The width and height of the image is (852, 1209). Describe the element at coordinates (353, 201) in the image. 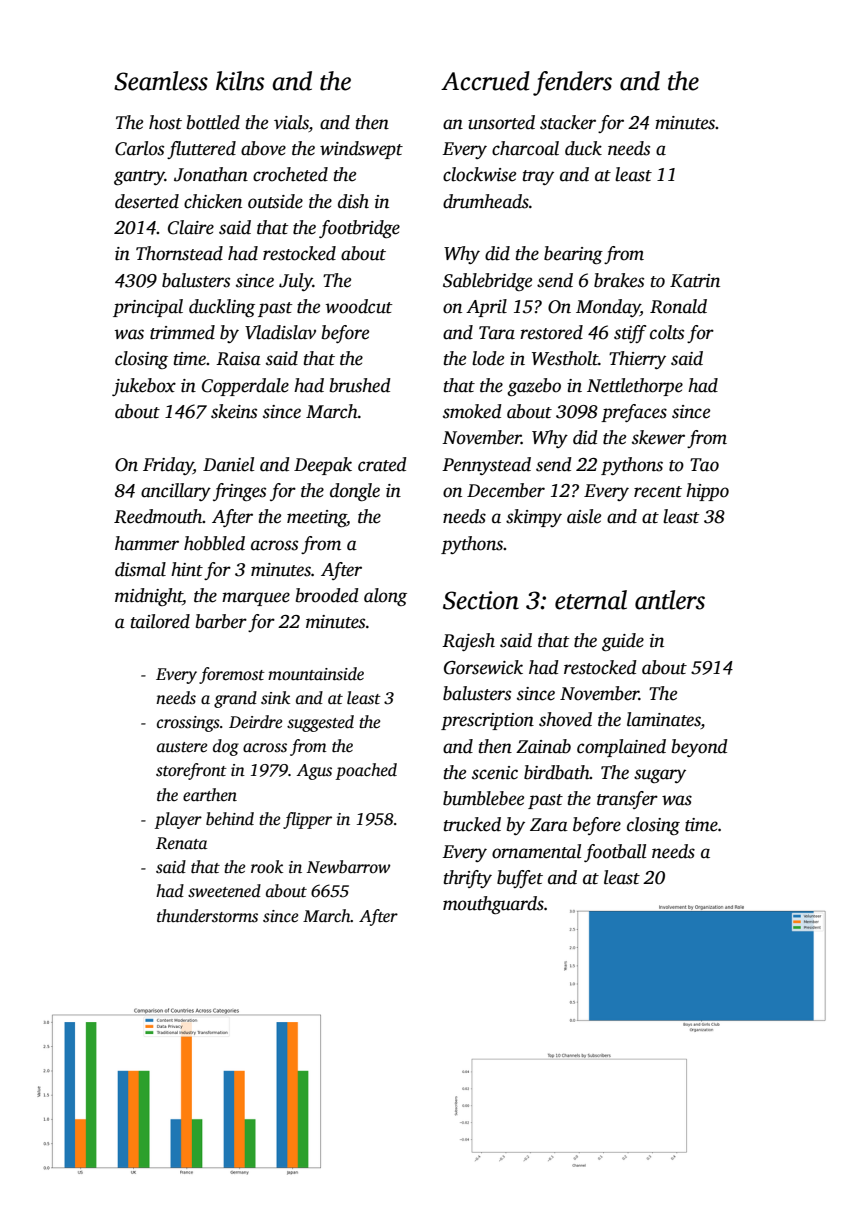

I see `dish` at that location.
